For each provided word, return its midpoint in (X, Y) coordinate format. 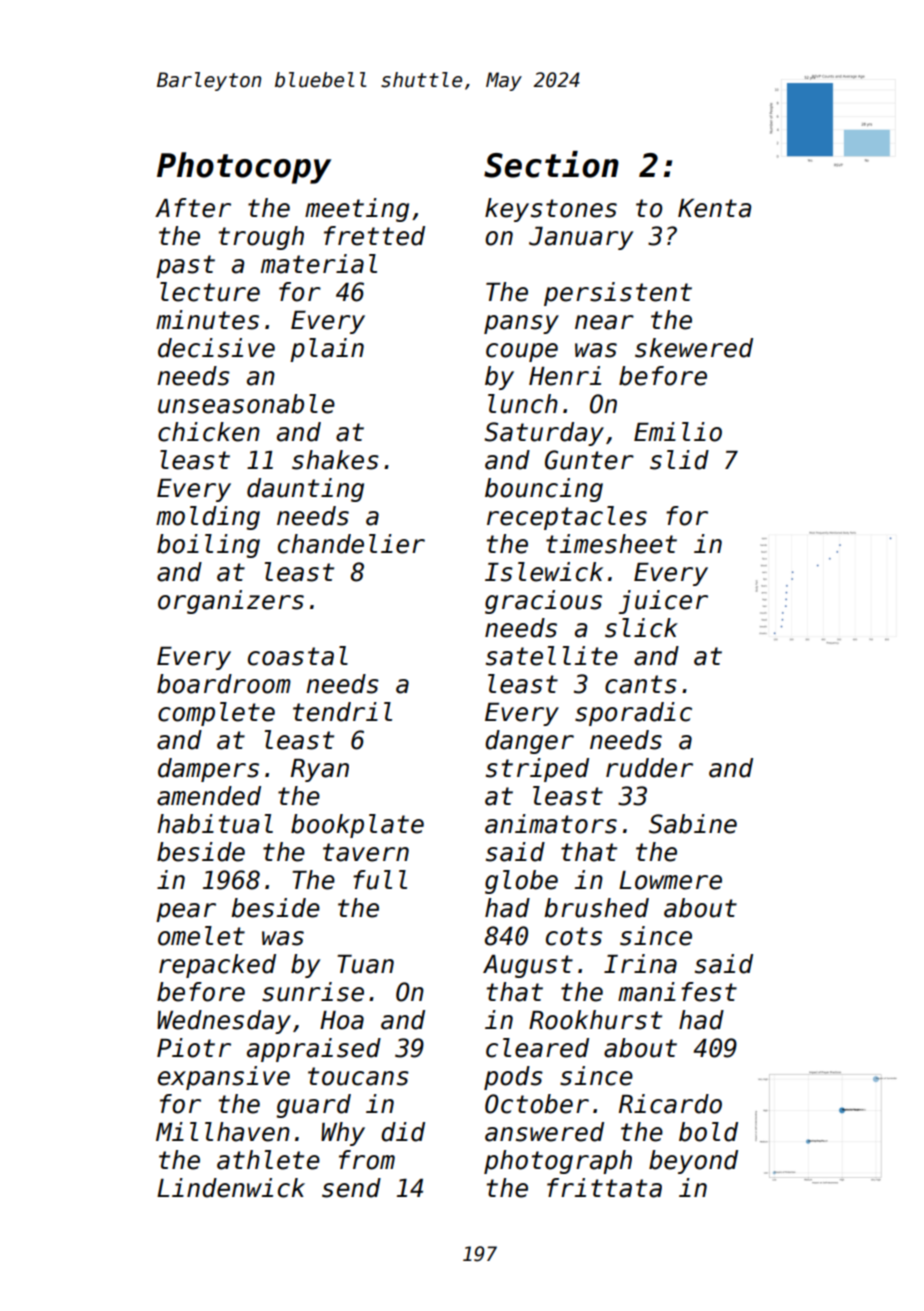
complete (216, 714)
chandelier (351, 544)
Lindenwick (231, 1188)
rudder (649, 768)
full (380, 880)
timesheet (611, 544)
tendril (342, 712)
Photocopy (244, 168)
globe (521, 882)
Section (551, 164)
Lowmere (670, 880)
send (351, 1188)
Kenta (714, 208)
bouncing (544, 490)
